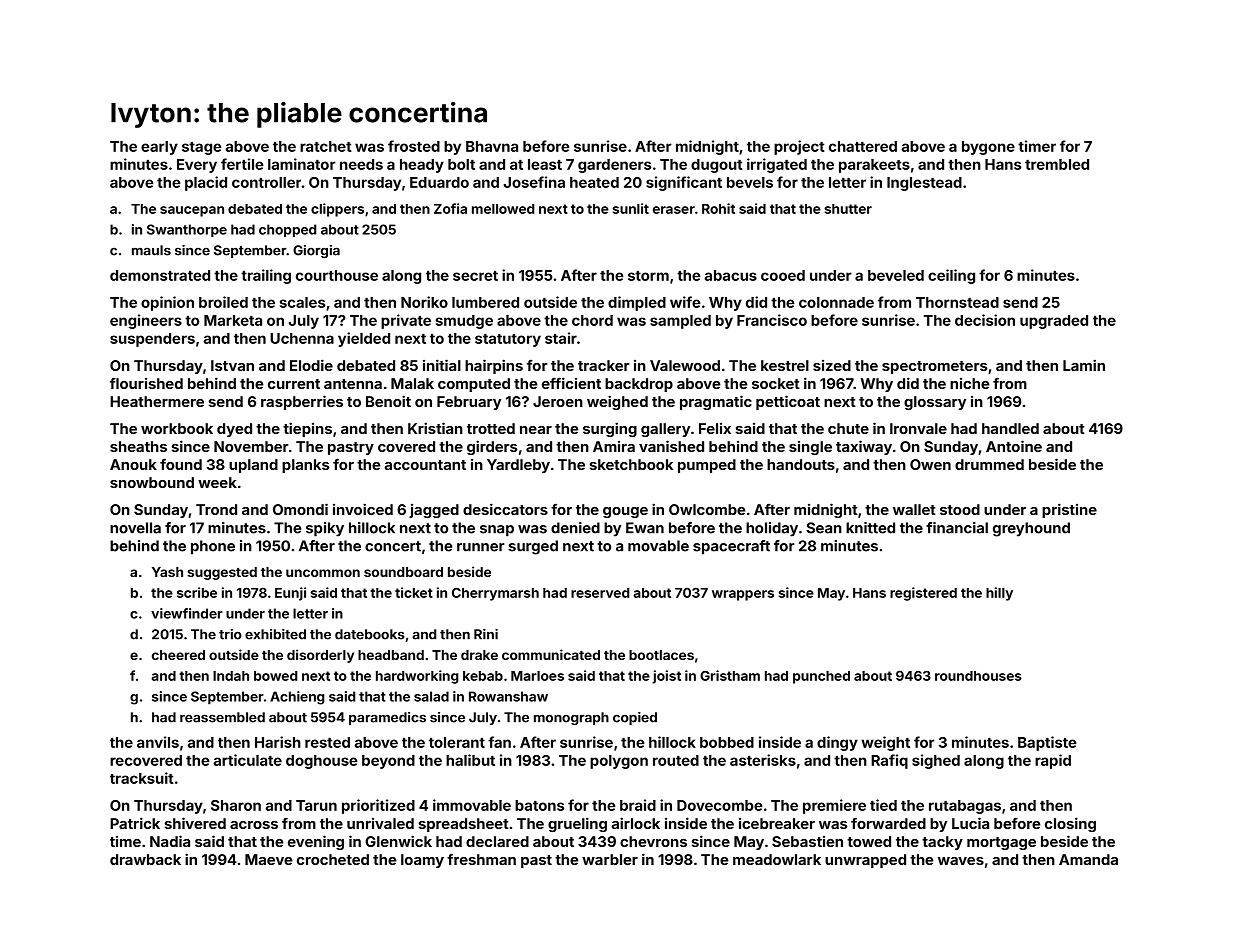 This screenshot has height=952, width=1233. What do you see at coordinates (157, 401) in the screenshot?
I see `Heathermere` at bounding box center [157, 401].
